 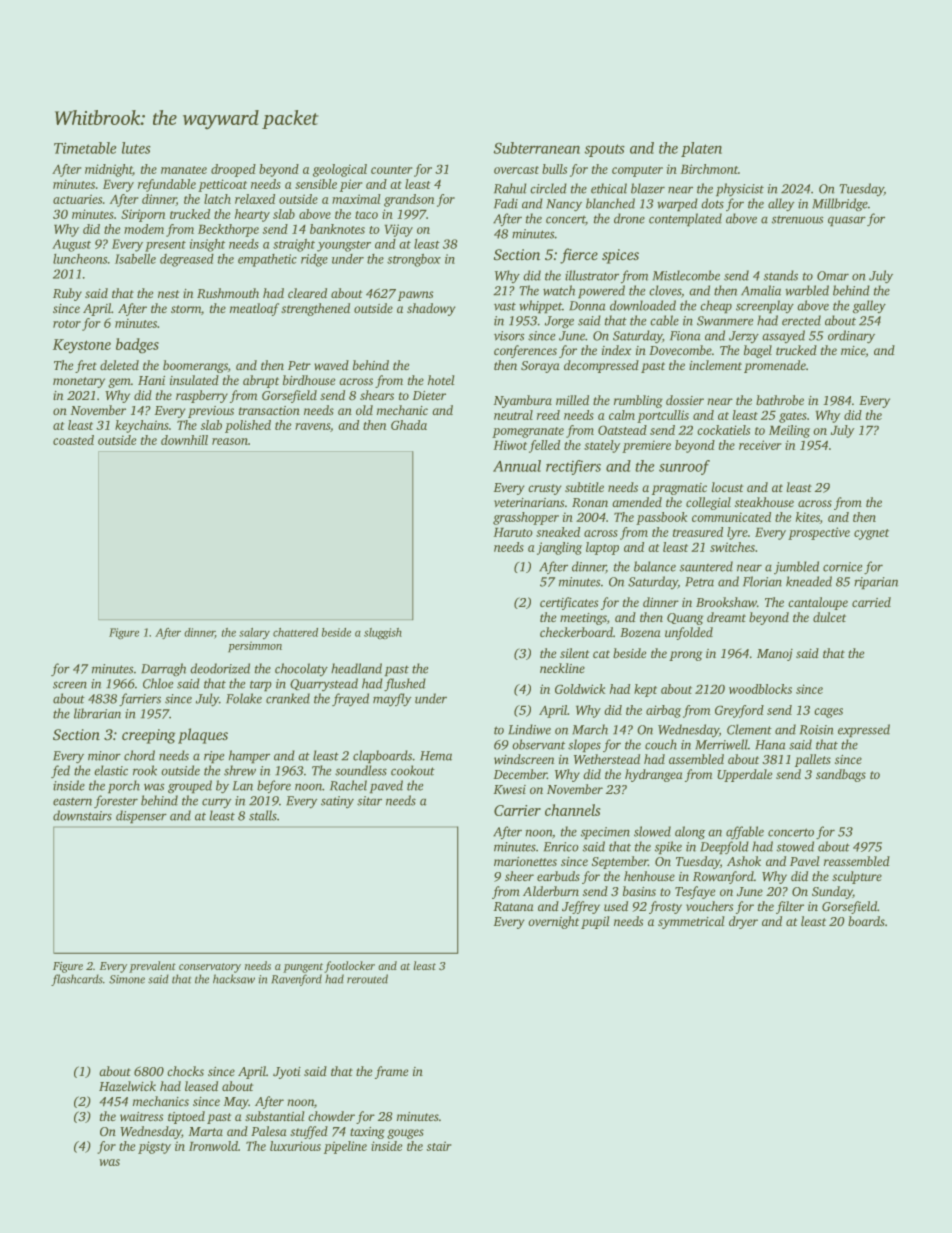 I want to click on Haruto, so click(x=513, y=532).
